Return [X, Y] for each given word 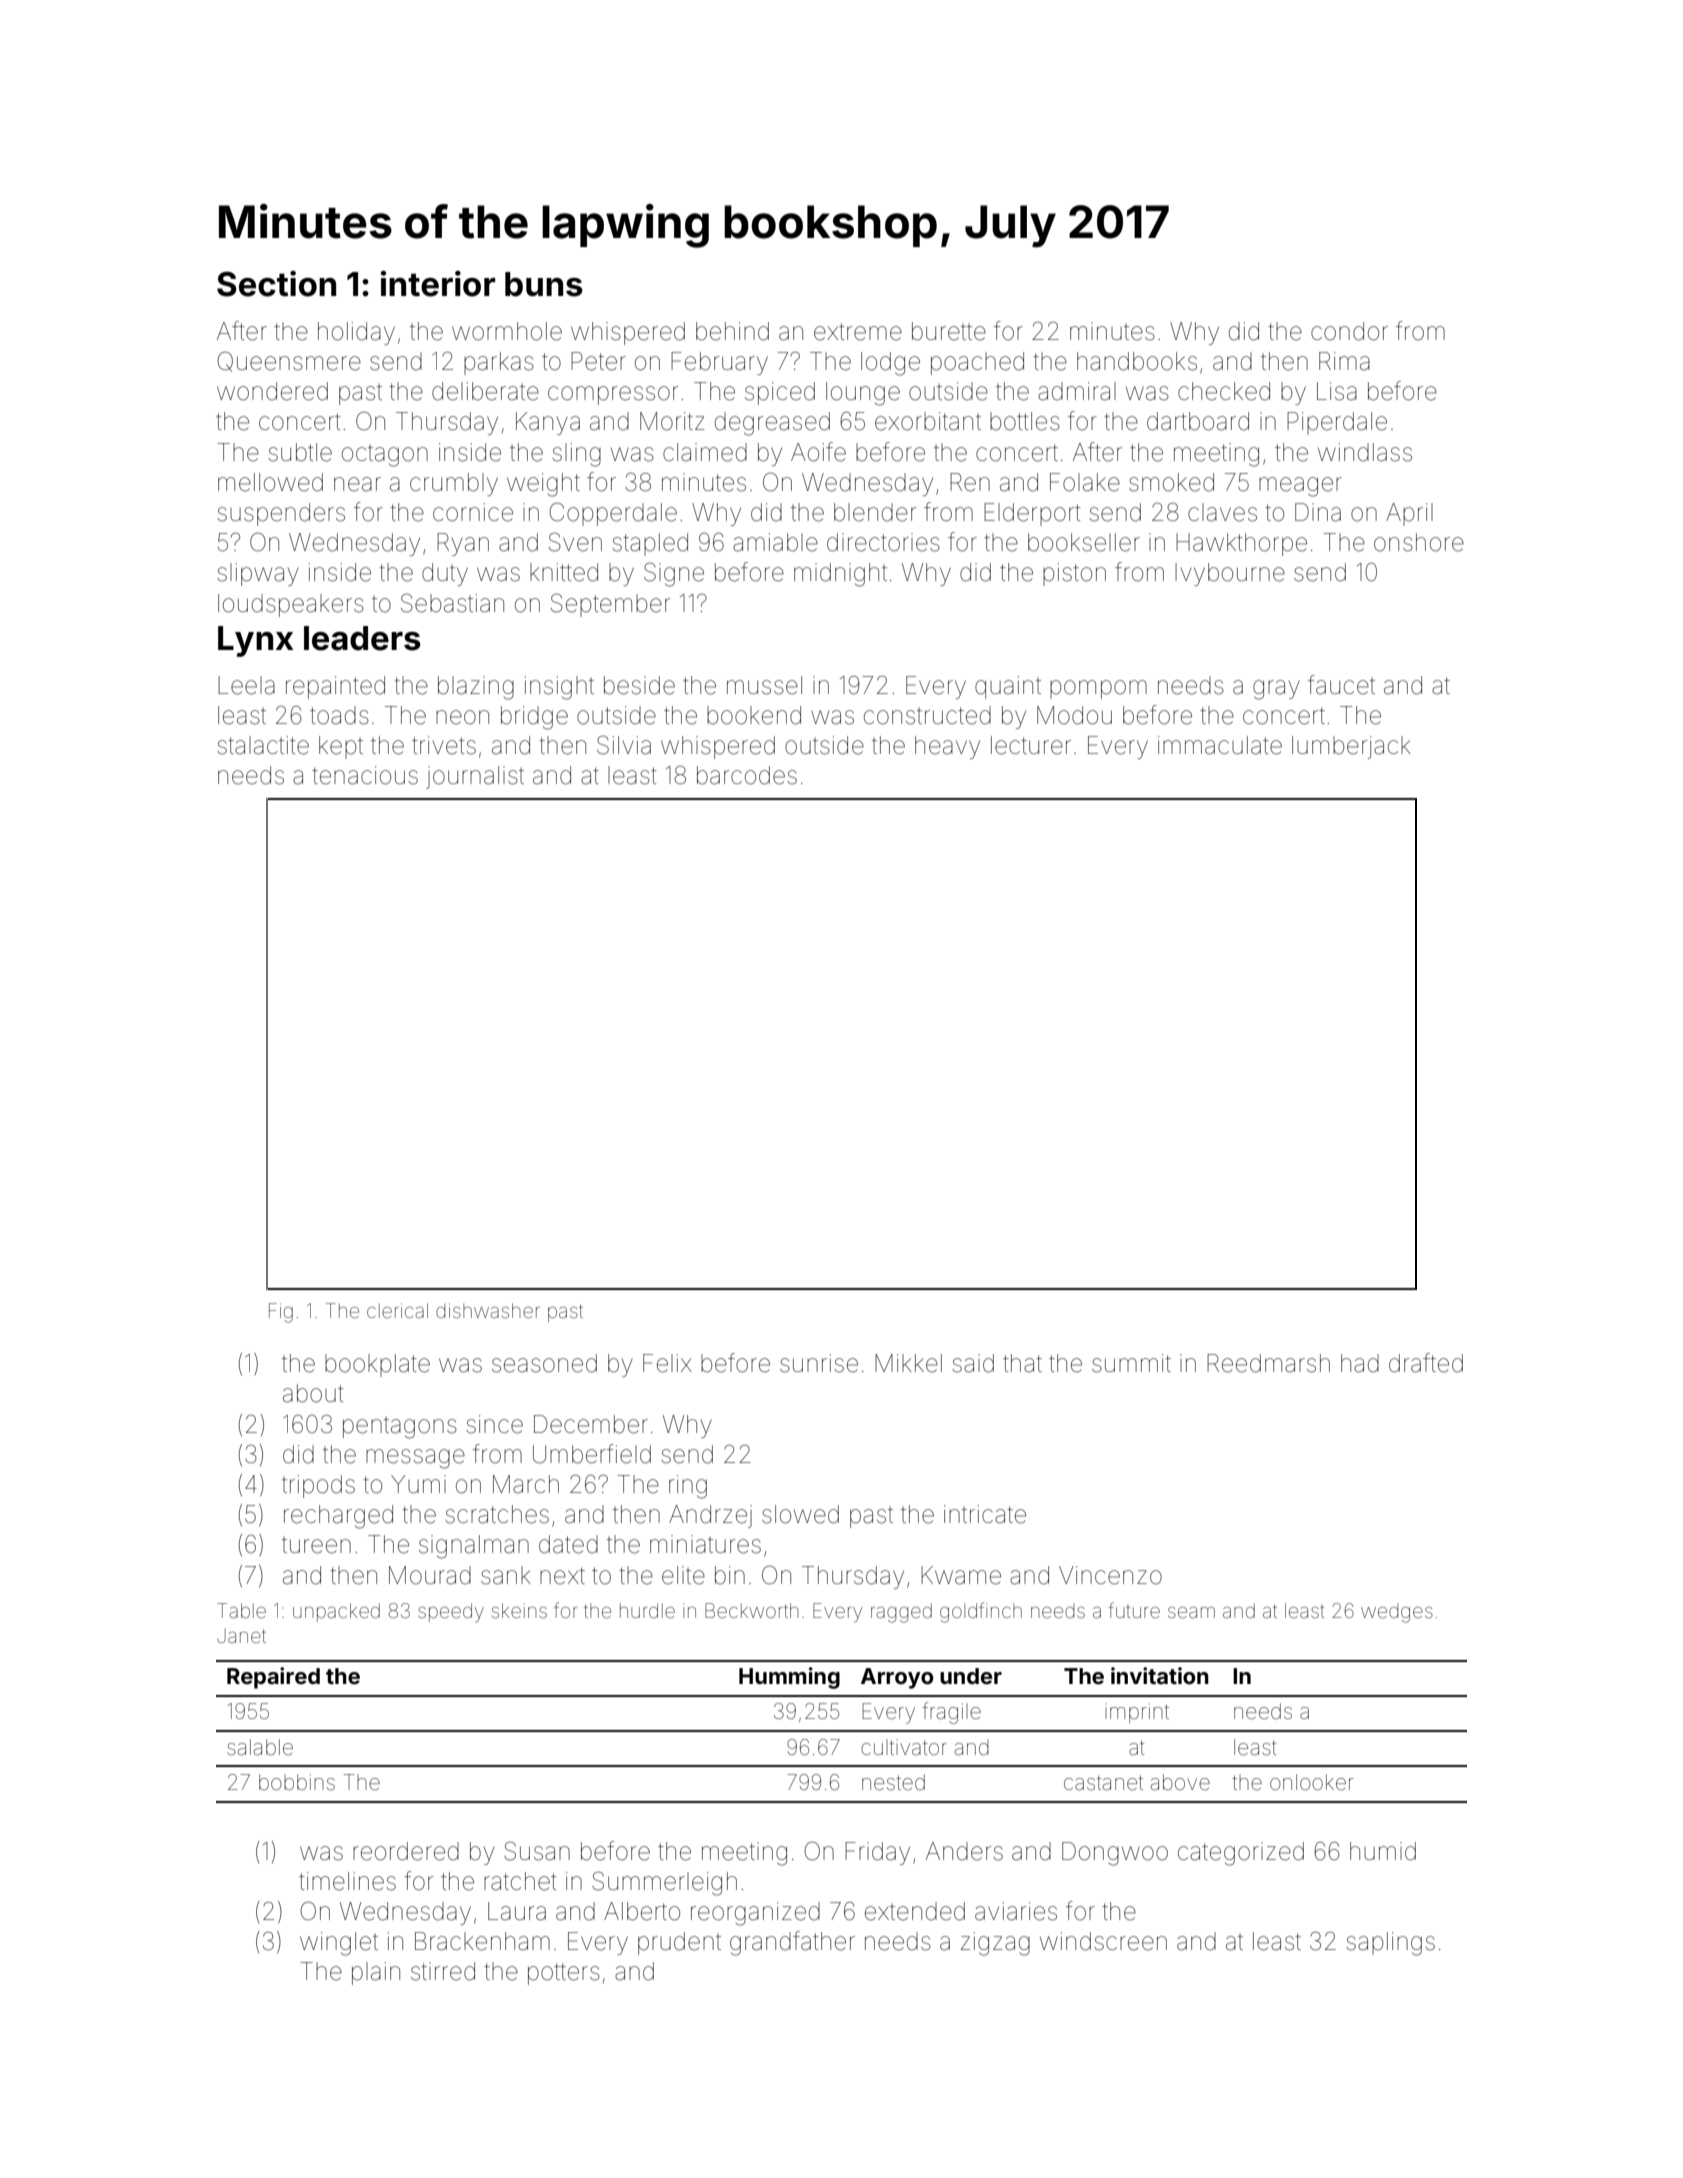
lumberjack [1351, 747]
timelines [347, 1881]
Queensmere [289, 361]
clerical [397, 1310]
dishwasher [488, 1310]
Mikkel [908, 1363]
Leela [246, 685]
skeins [519, 1610]
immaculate [1220, 745]
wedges [1397, 1613]
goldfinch [981, 1612]
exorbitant [928, 421]
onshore [1419, 542]
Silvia [624, 745]
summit [1131, 1363]
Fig [281, 1313]
